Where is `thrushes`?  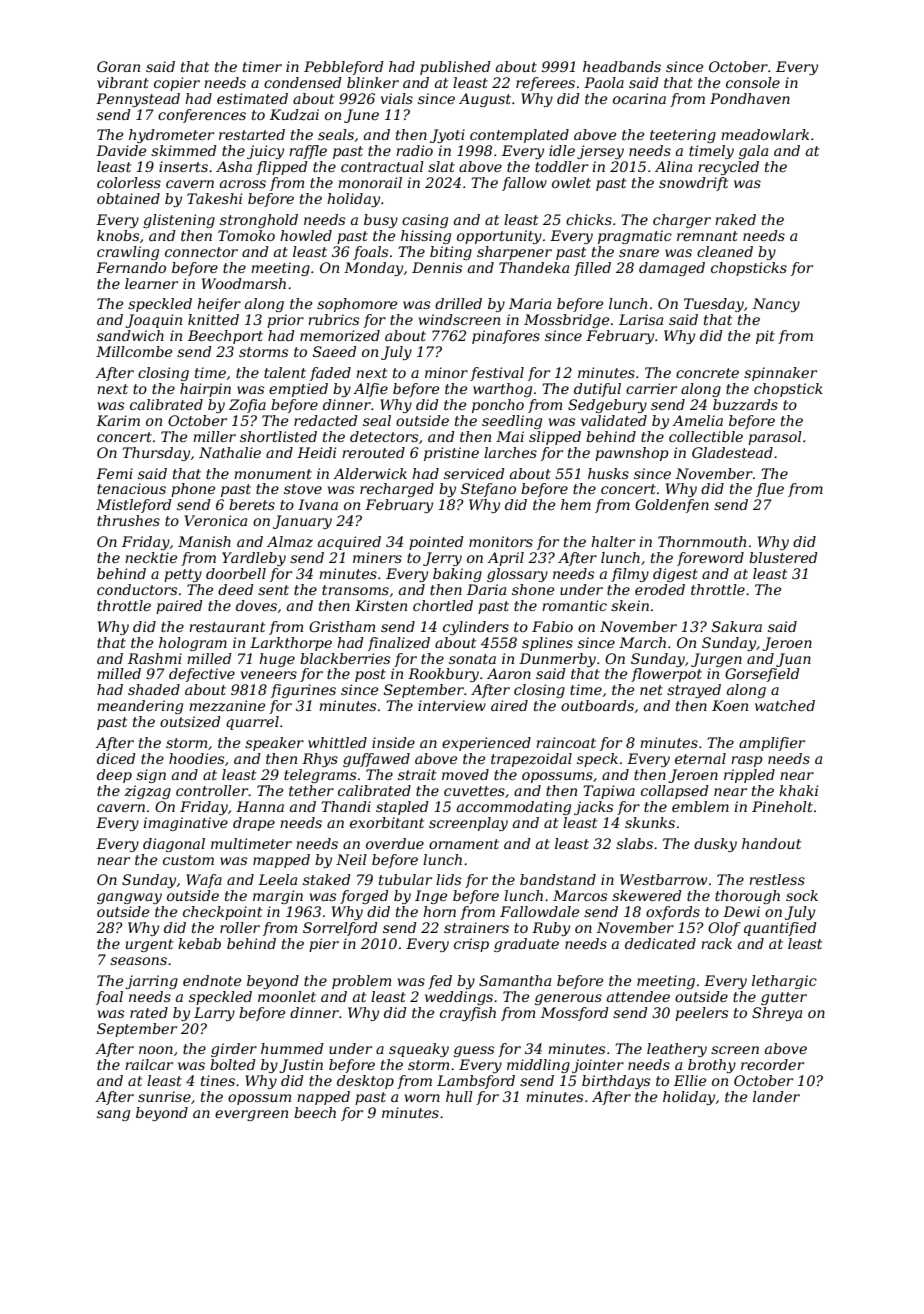
thrushes is located at coordinates (128, 520).
